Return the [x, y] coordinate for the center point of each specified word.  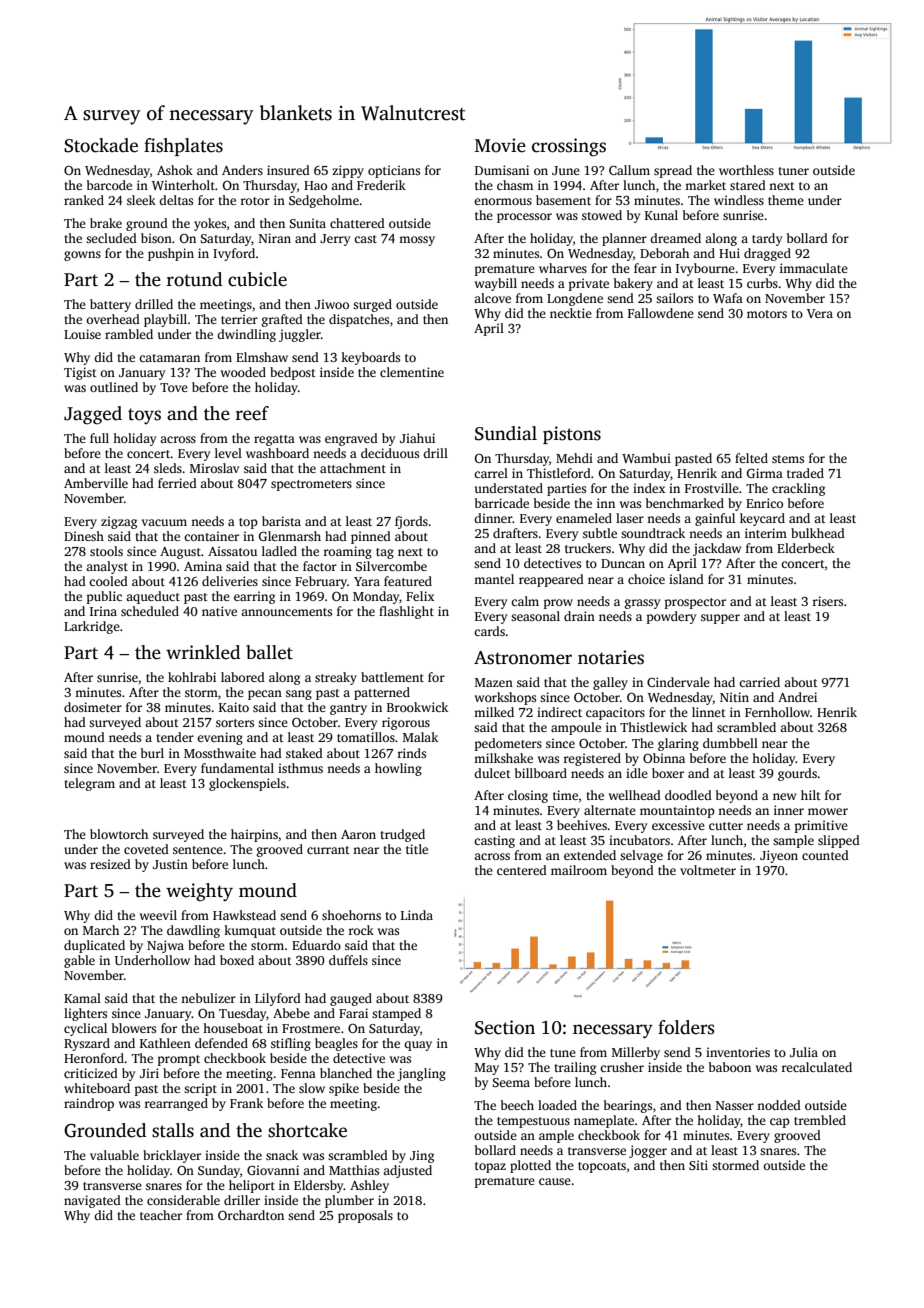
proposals [365, 1216]
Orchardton [251, 1215]
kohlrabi [192, 677]
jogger [648, 1151]
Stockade [101, 145]
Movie [500, 145]
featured [408, 581]
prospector [695, 603]
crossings [569, 147]
